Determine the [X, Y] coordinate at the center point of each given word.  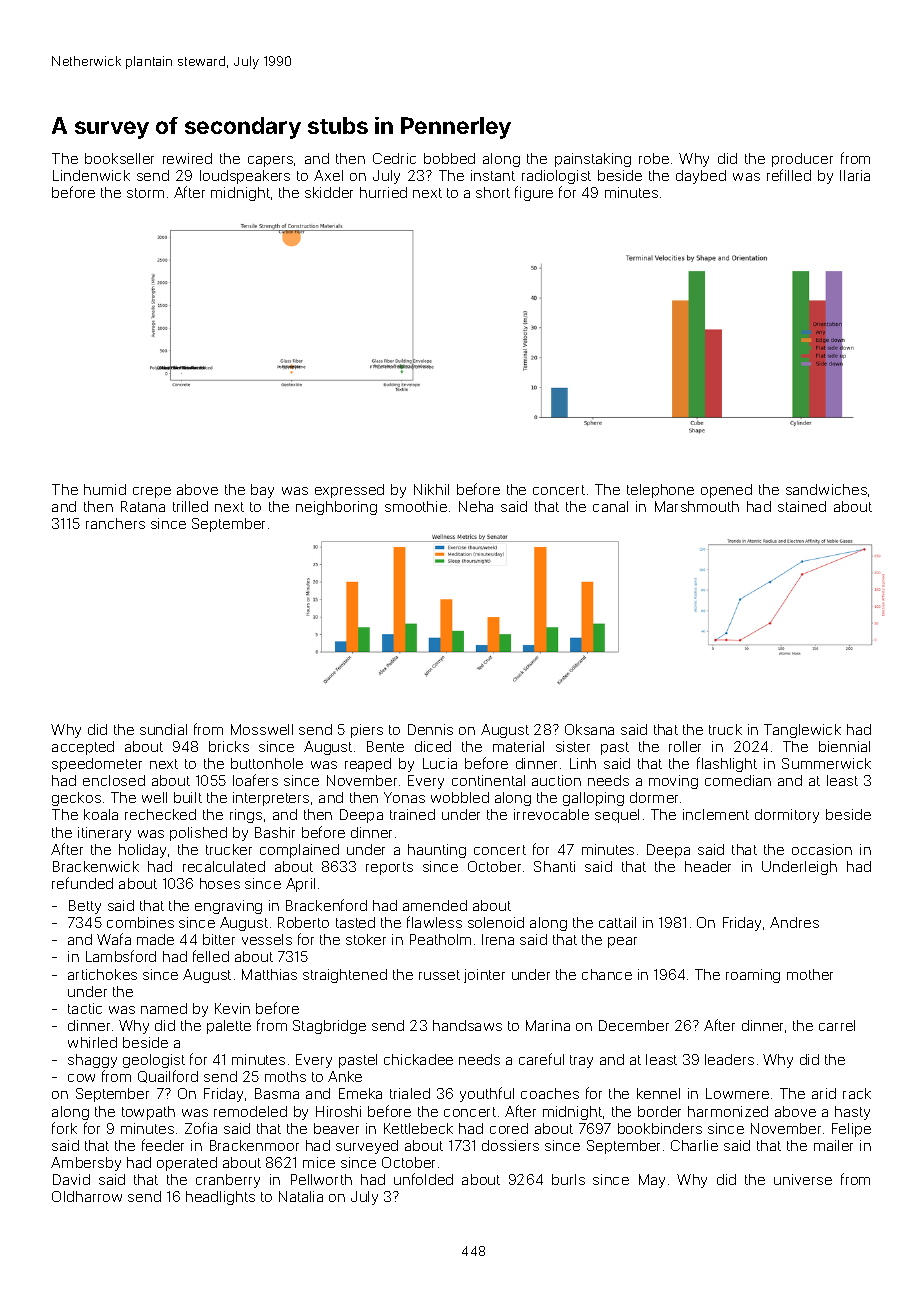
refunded [82, 883]
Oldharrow [87, 1196]
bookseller [119, 158]
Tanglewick [802, 731]
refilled [789, 175]
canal [610, 506]
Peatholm [440, 939]
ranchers [115, 523]
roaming [753, 976]
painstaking [593, 160]
